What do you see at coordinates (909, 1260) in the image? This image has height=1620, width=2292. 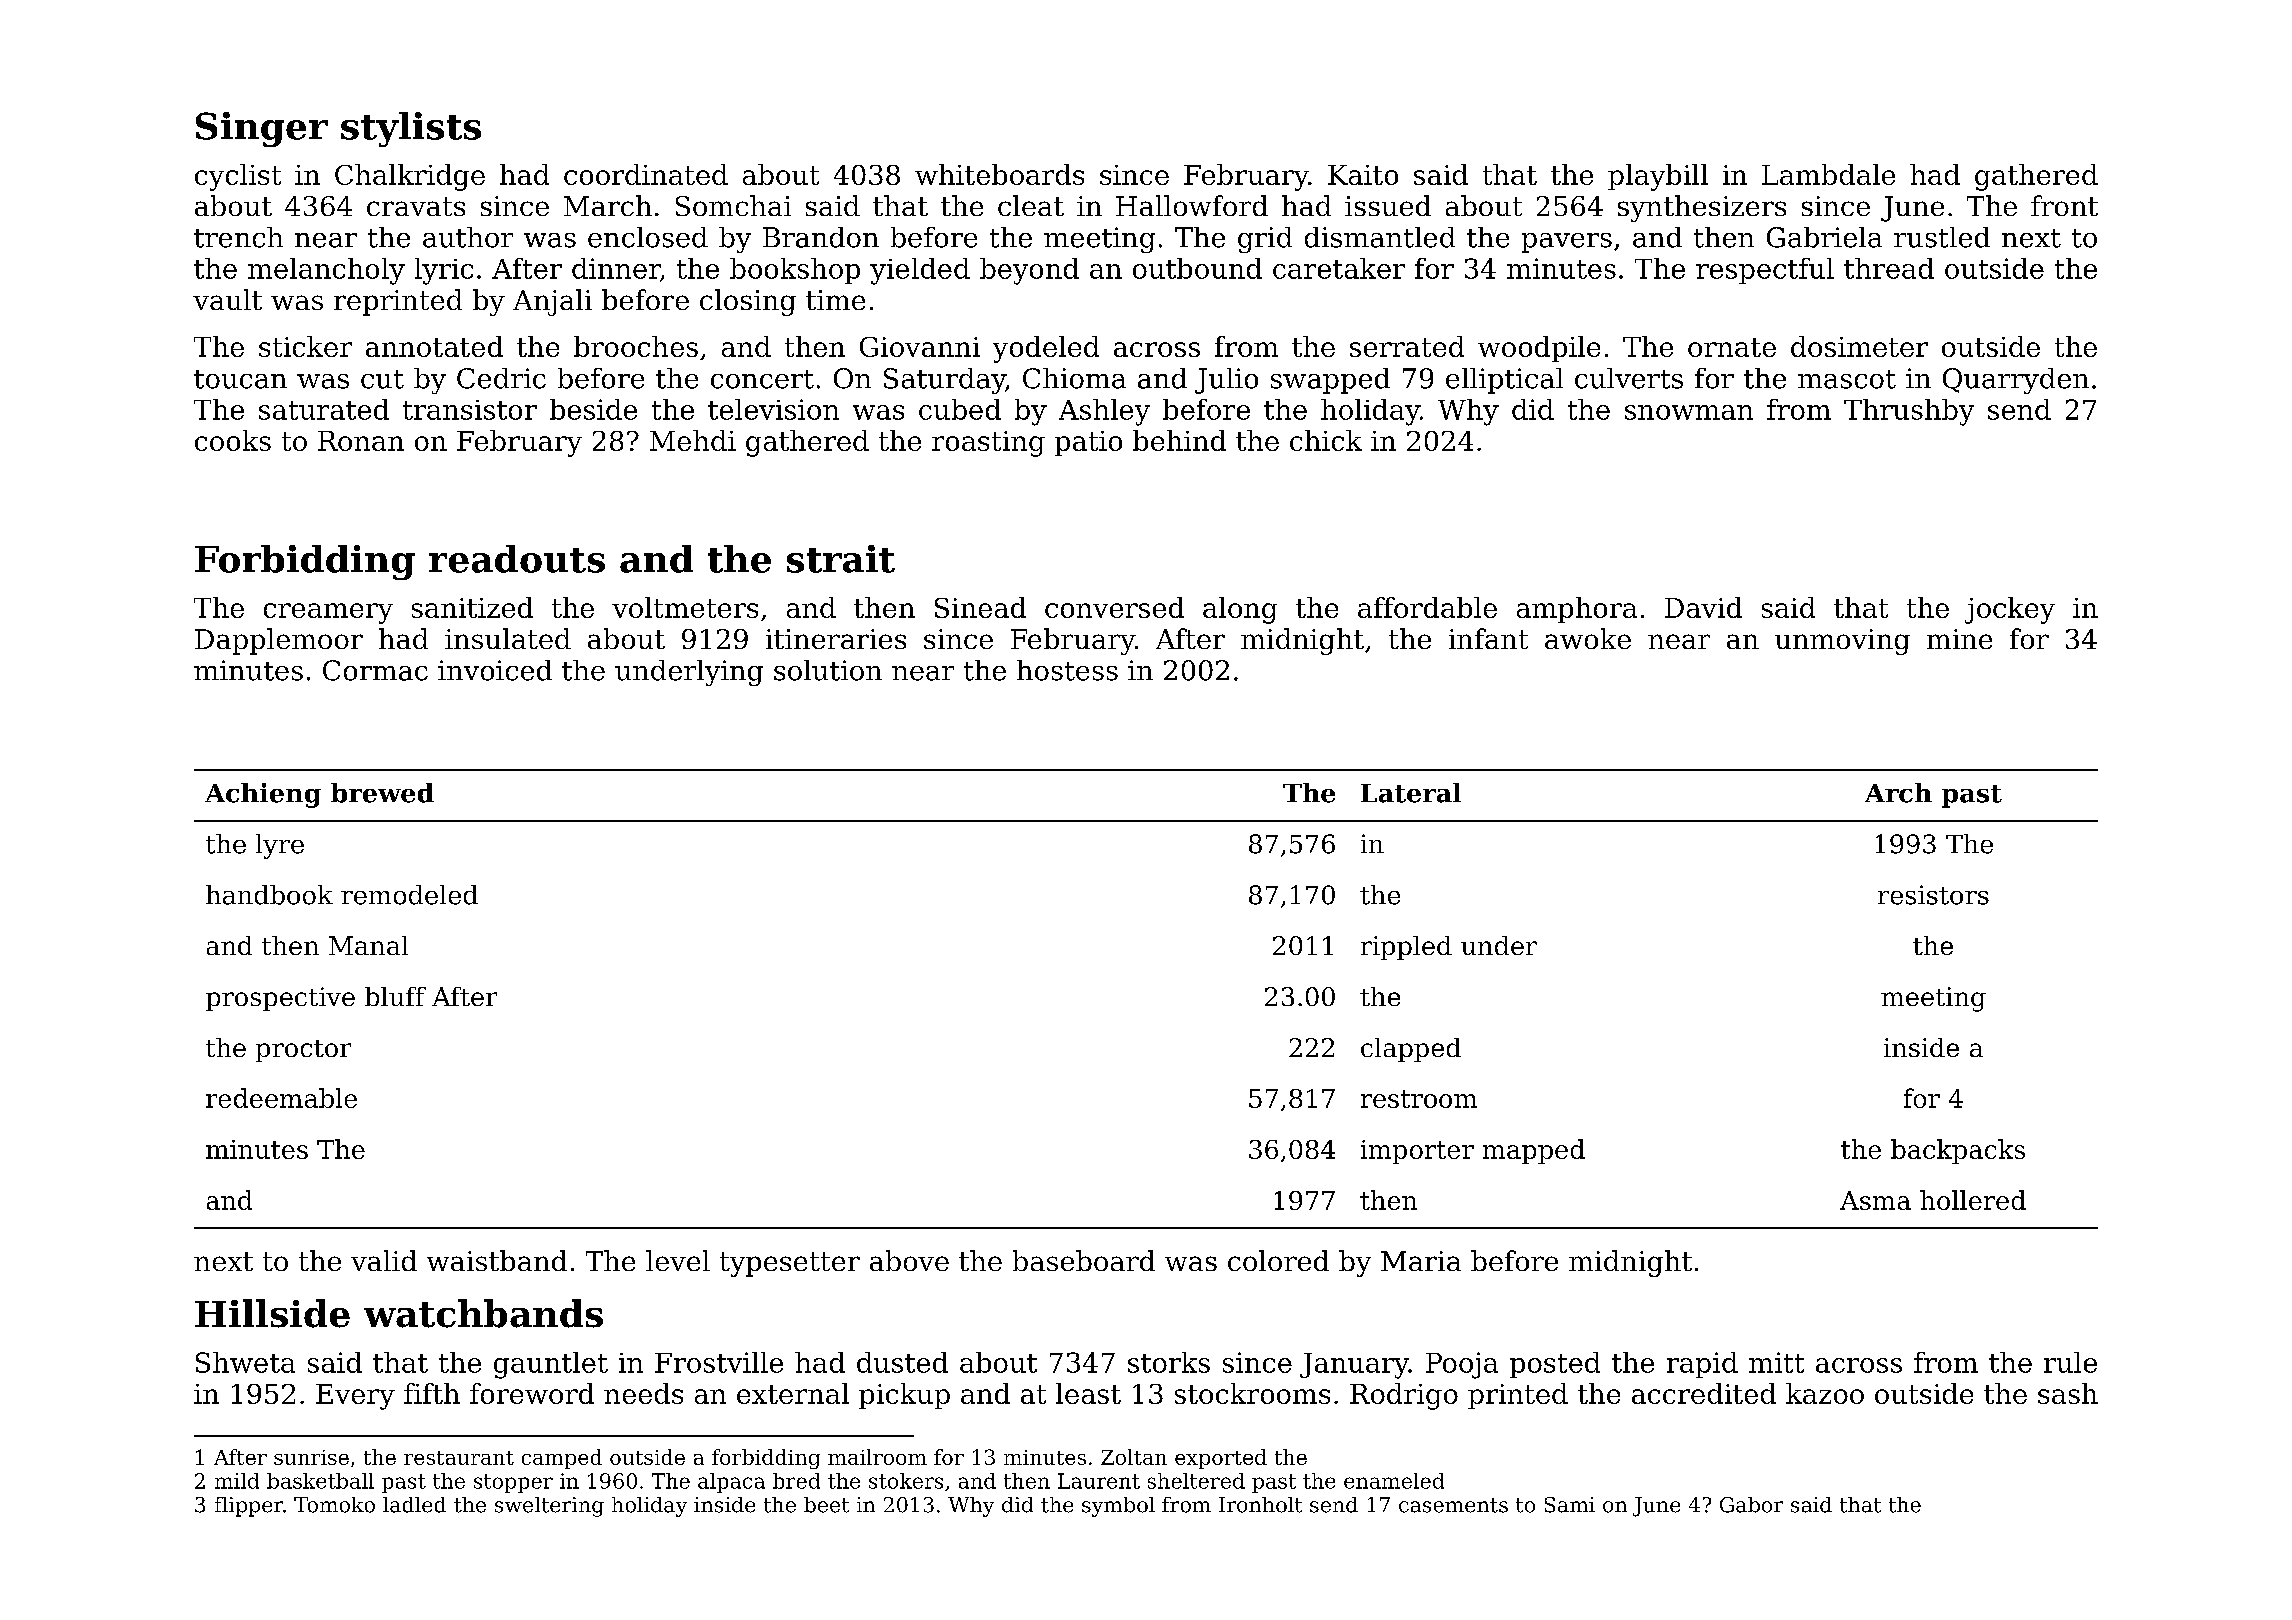 I see `above` at bounding box center [909, 1260].
